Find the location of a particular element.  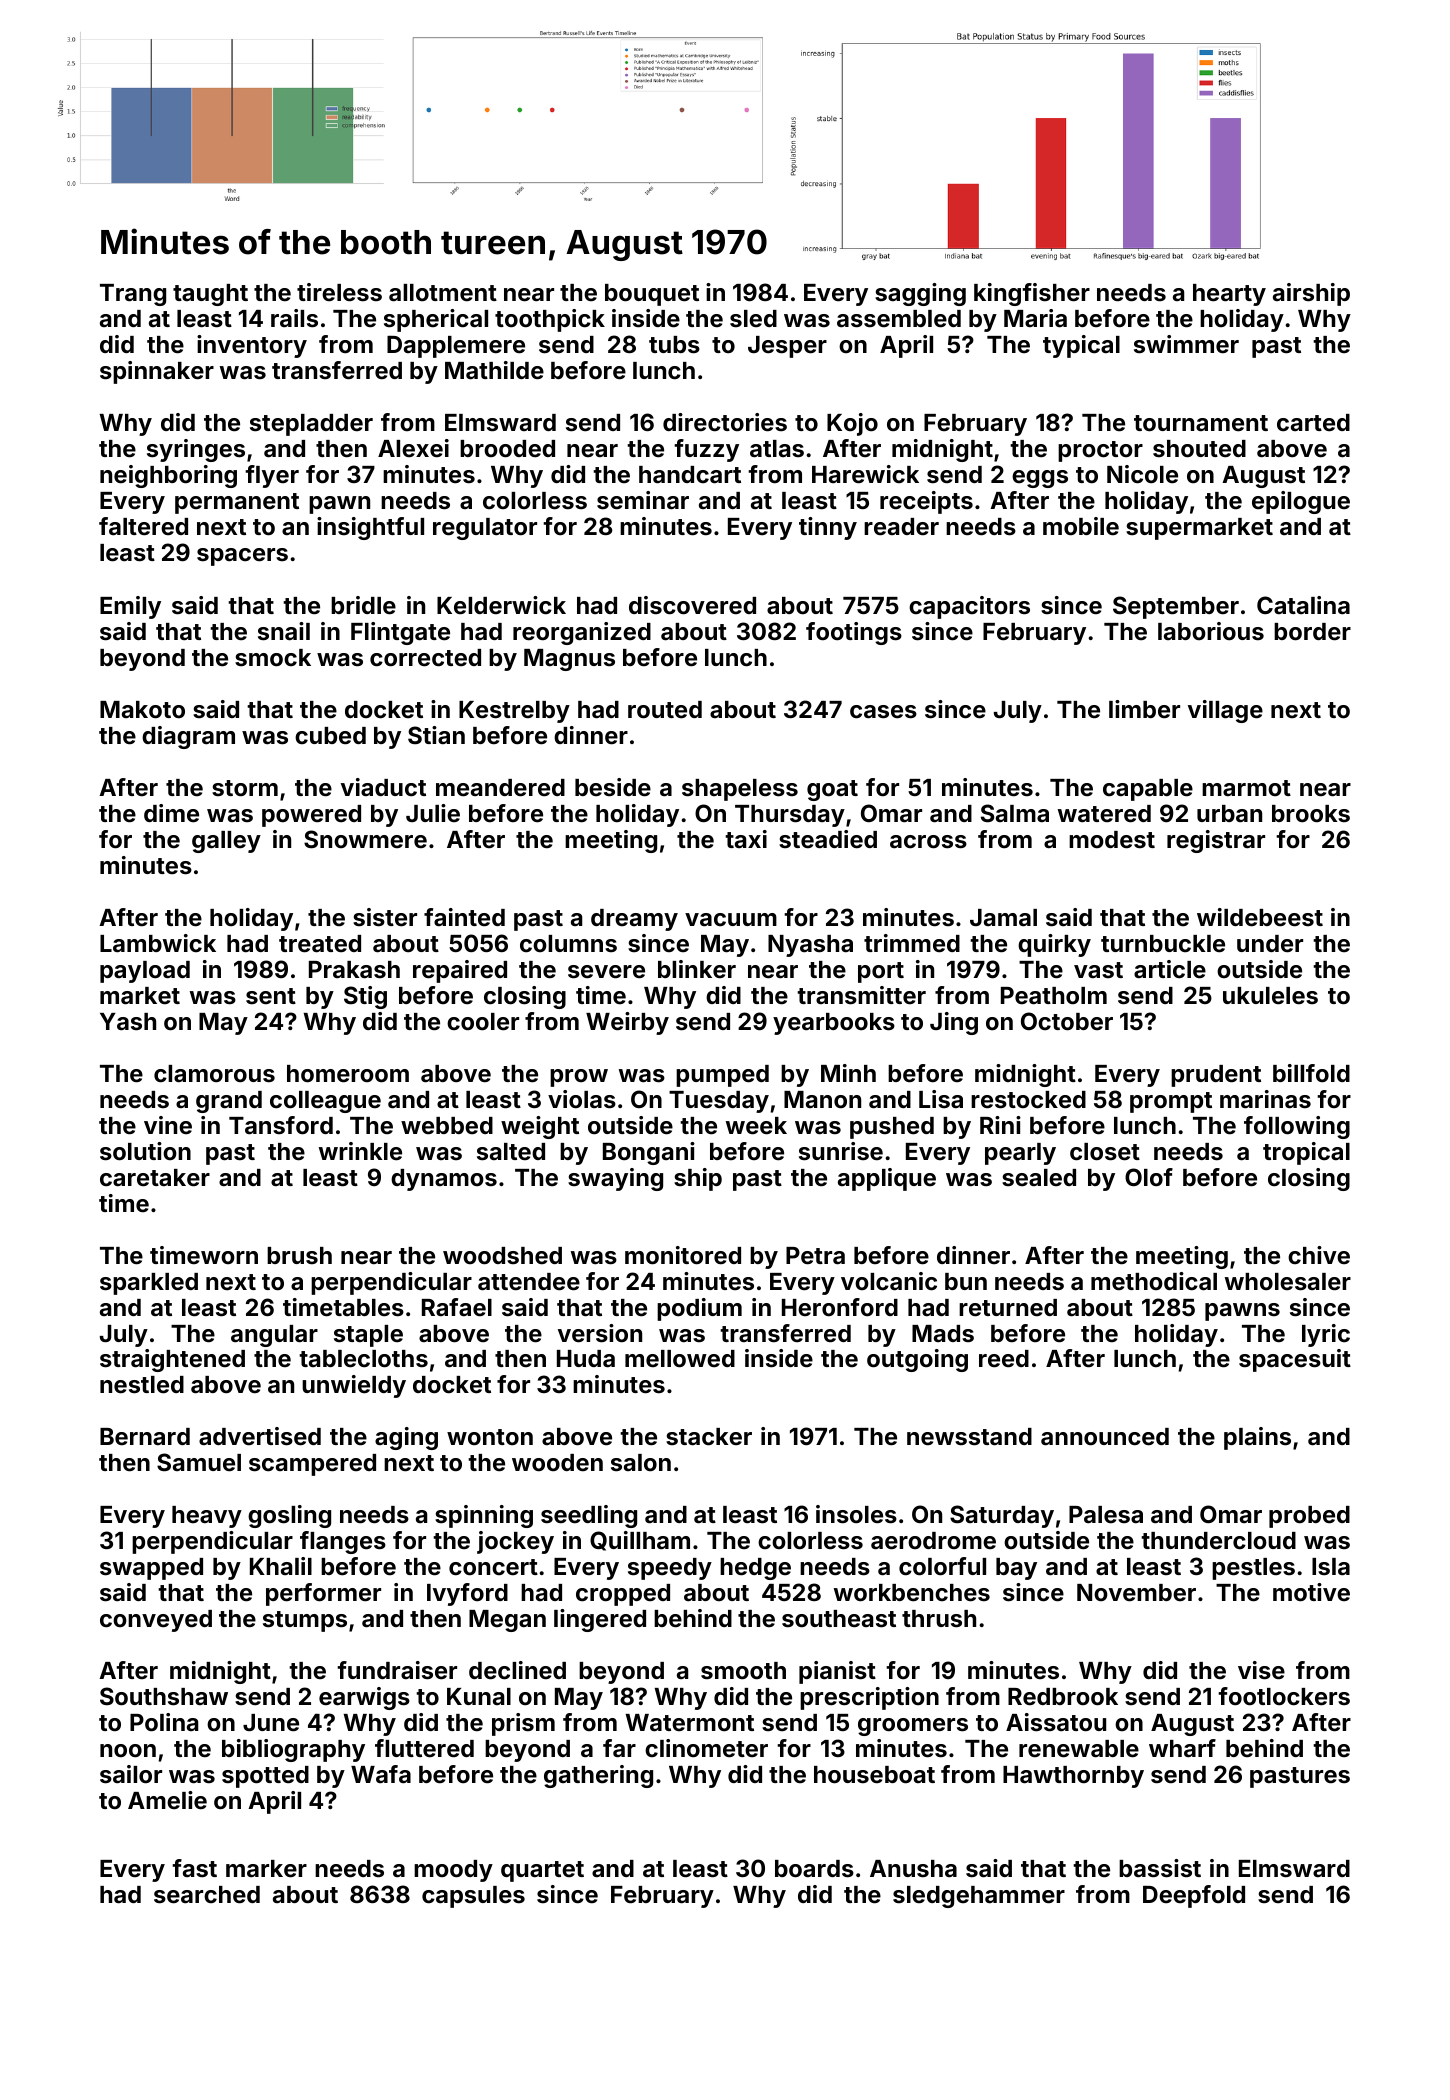

wonton is located at coordinates (490, 1437).
